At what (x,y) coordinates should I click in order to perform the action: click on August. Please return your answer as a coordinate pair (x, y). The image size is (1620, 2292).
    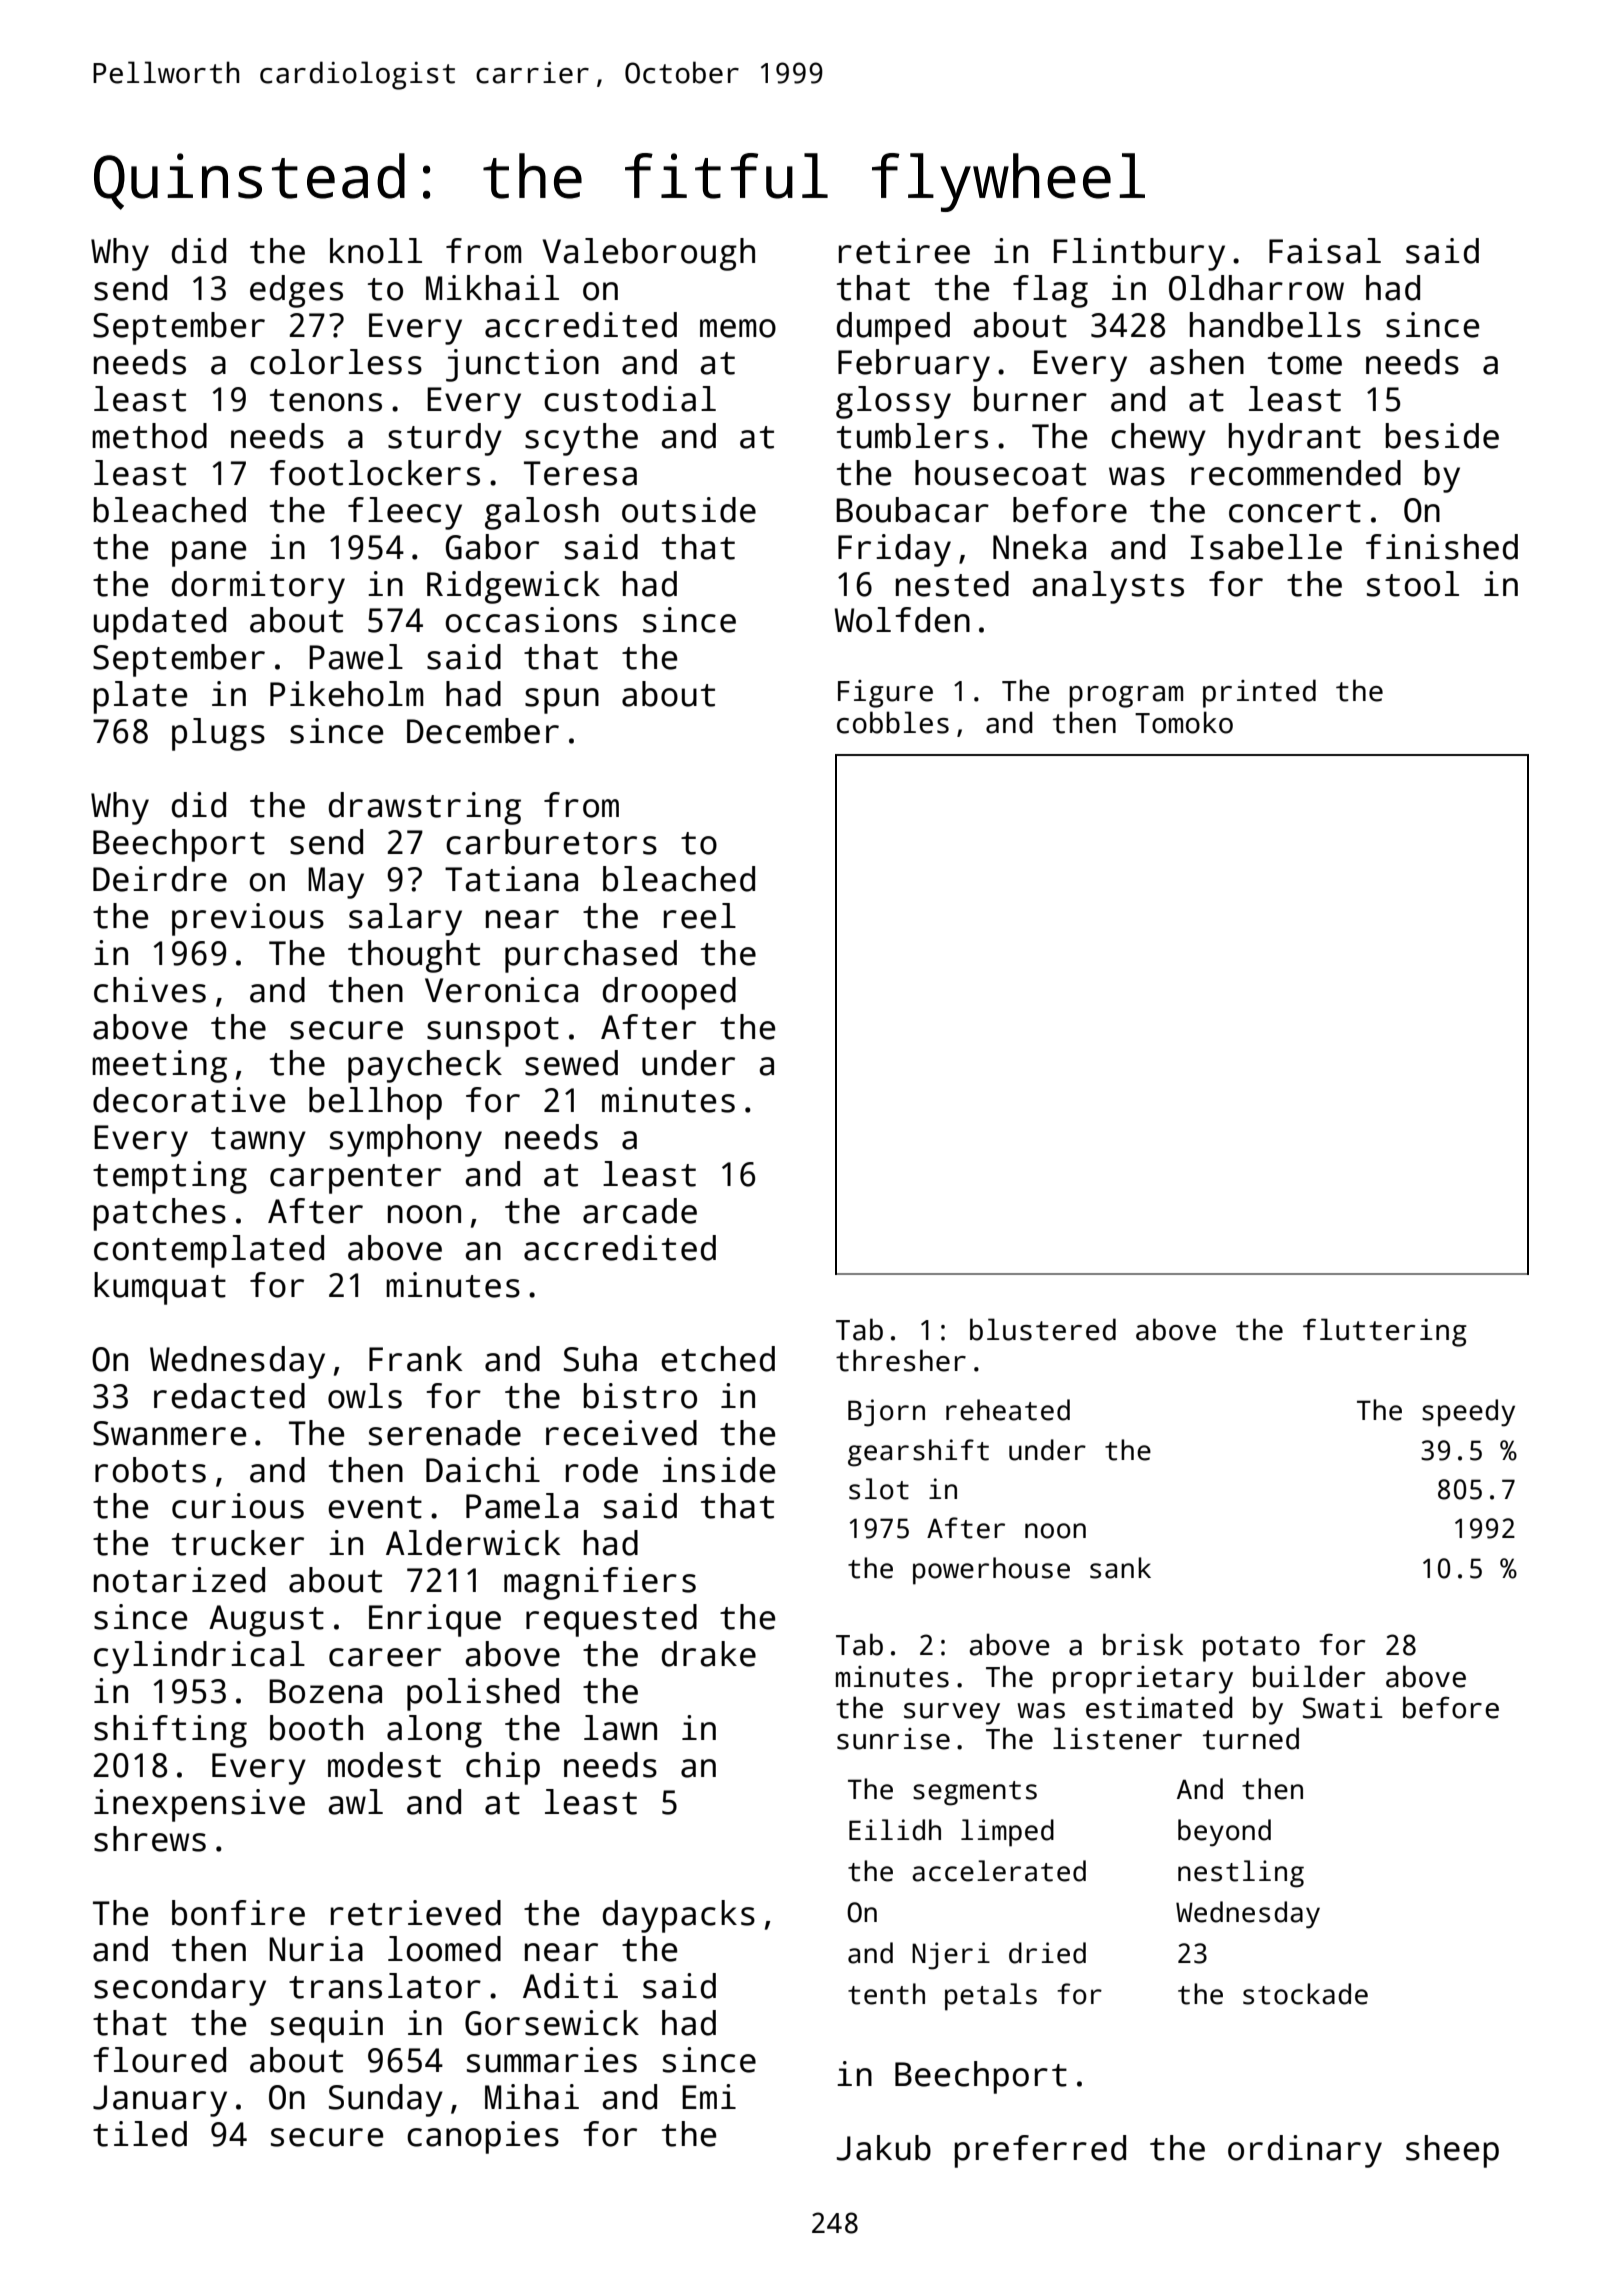
    Looking at the image, I should click on (266, 1621).
